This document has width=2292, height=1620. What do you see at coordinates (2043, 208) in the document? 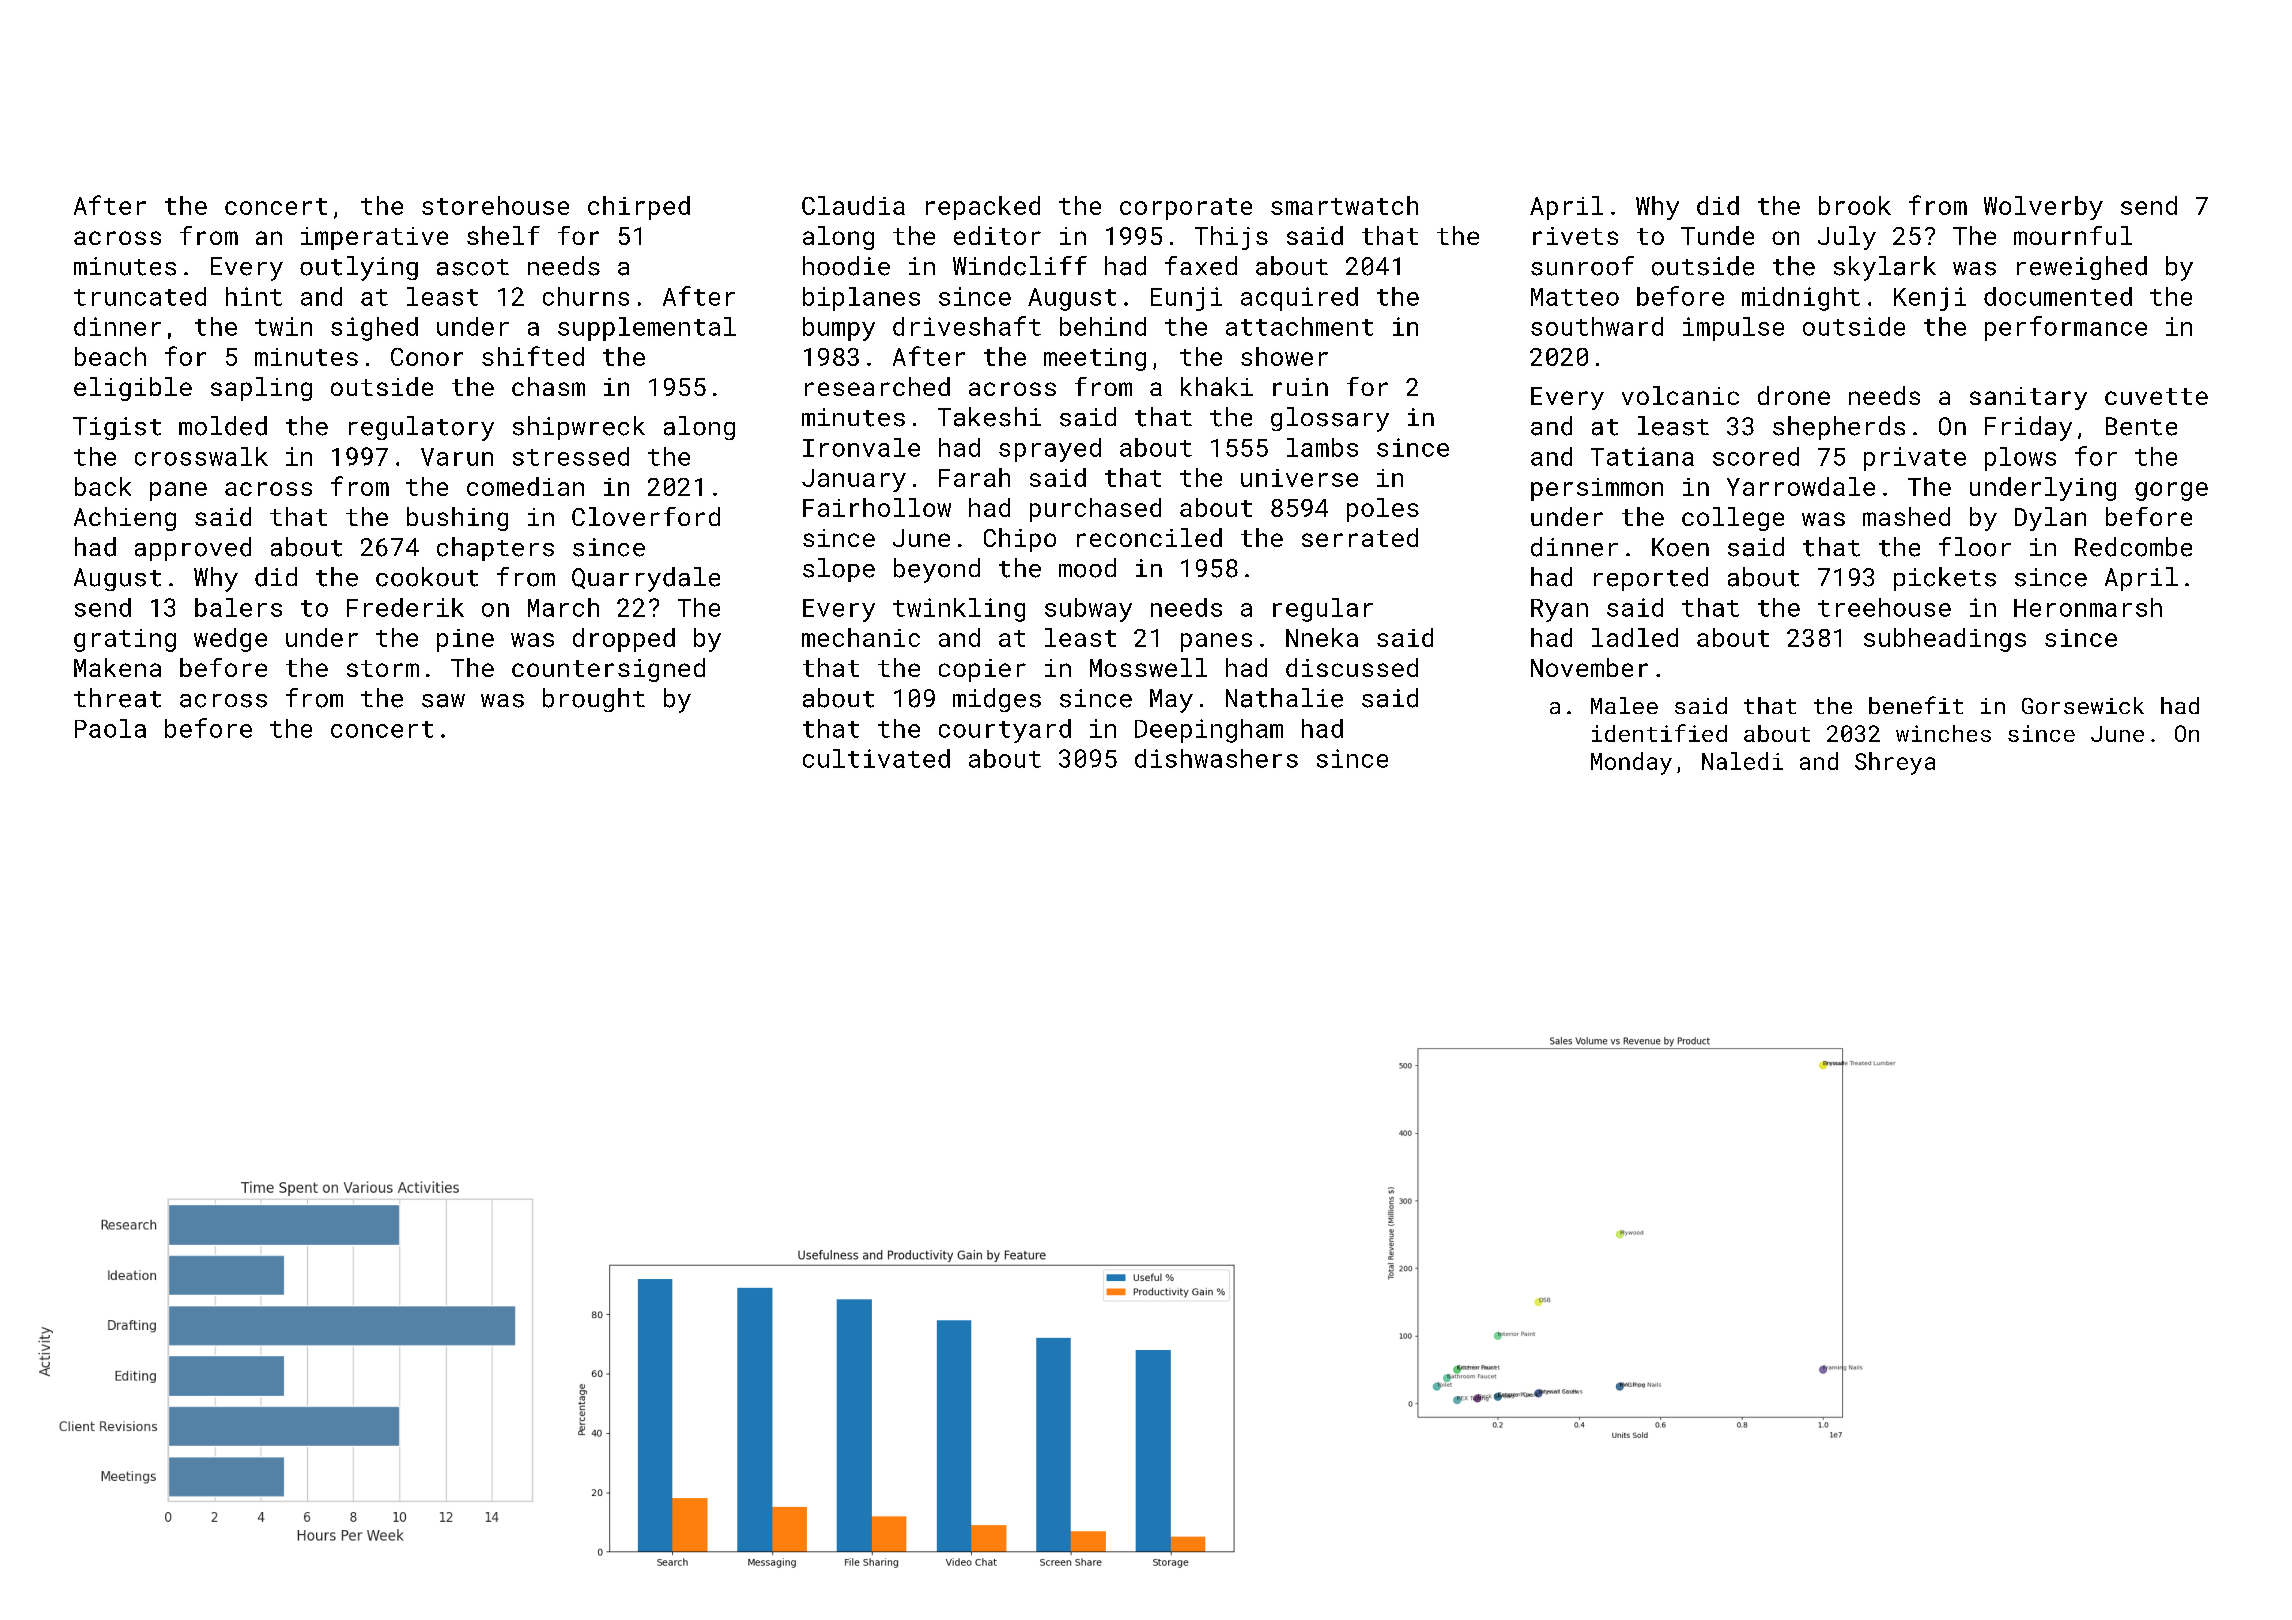
I see `Wolverby` at bounding box center [2043, 208].
